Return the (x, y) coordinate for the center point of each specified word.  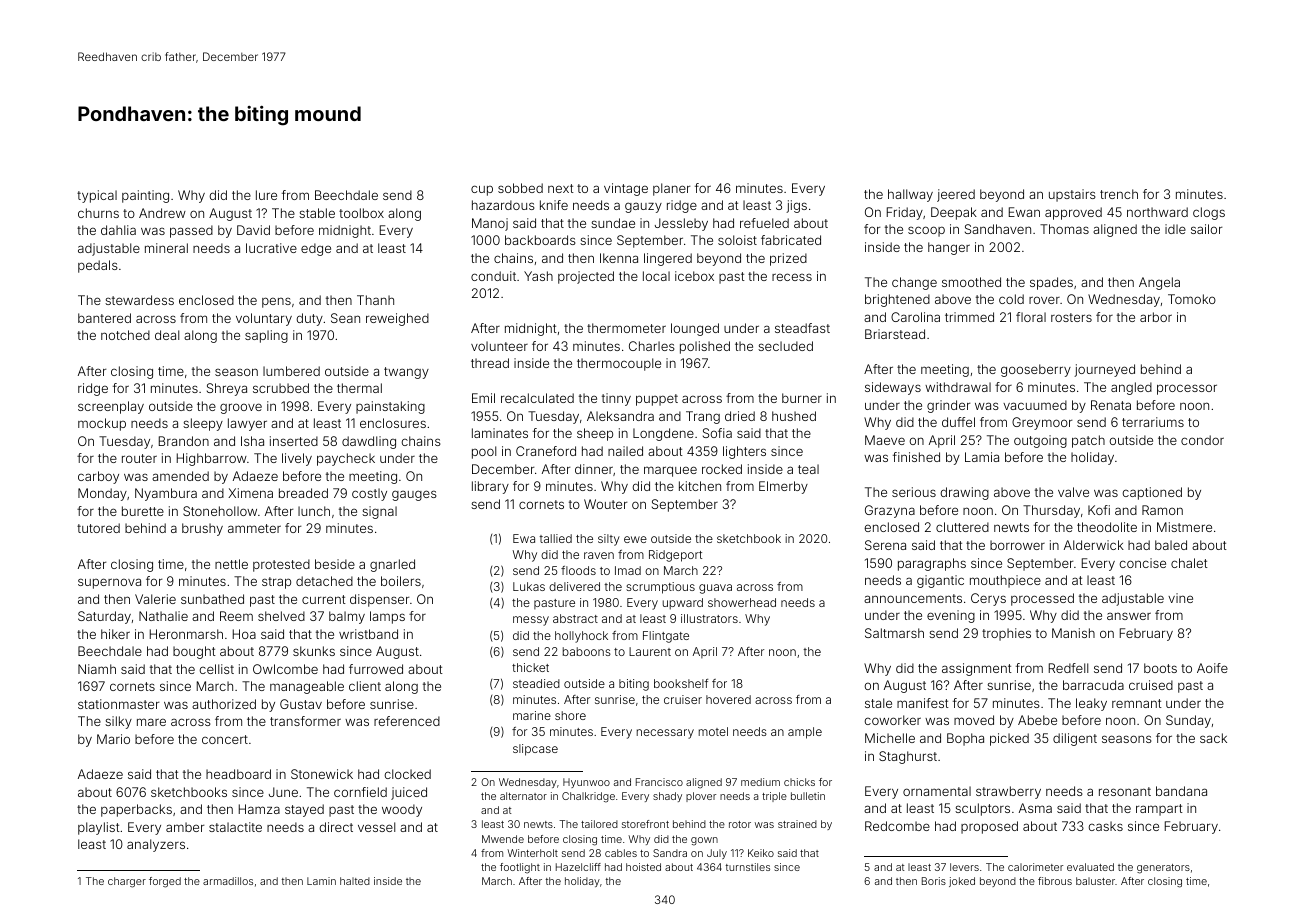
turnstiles (748, 867)
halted (355, 881)
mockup (102, 424)
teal (808, 469)
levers (964, 867)
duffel (958, 422)
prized (788, 259)
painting (145, 196)
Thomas (1064, 229)
